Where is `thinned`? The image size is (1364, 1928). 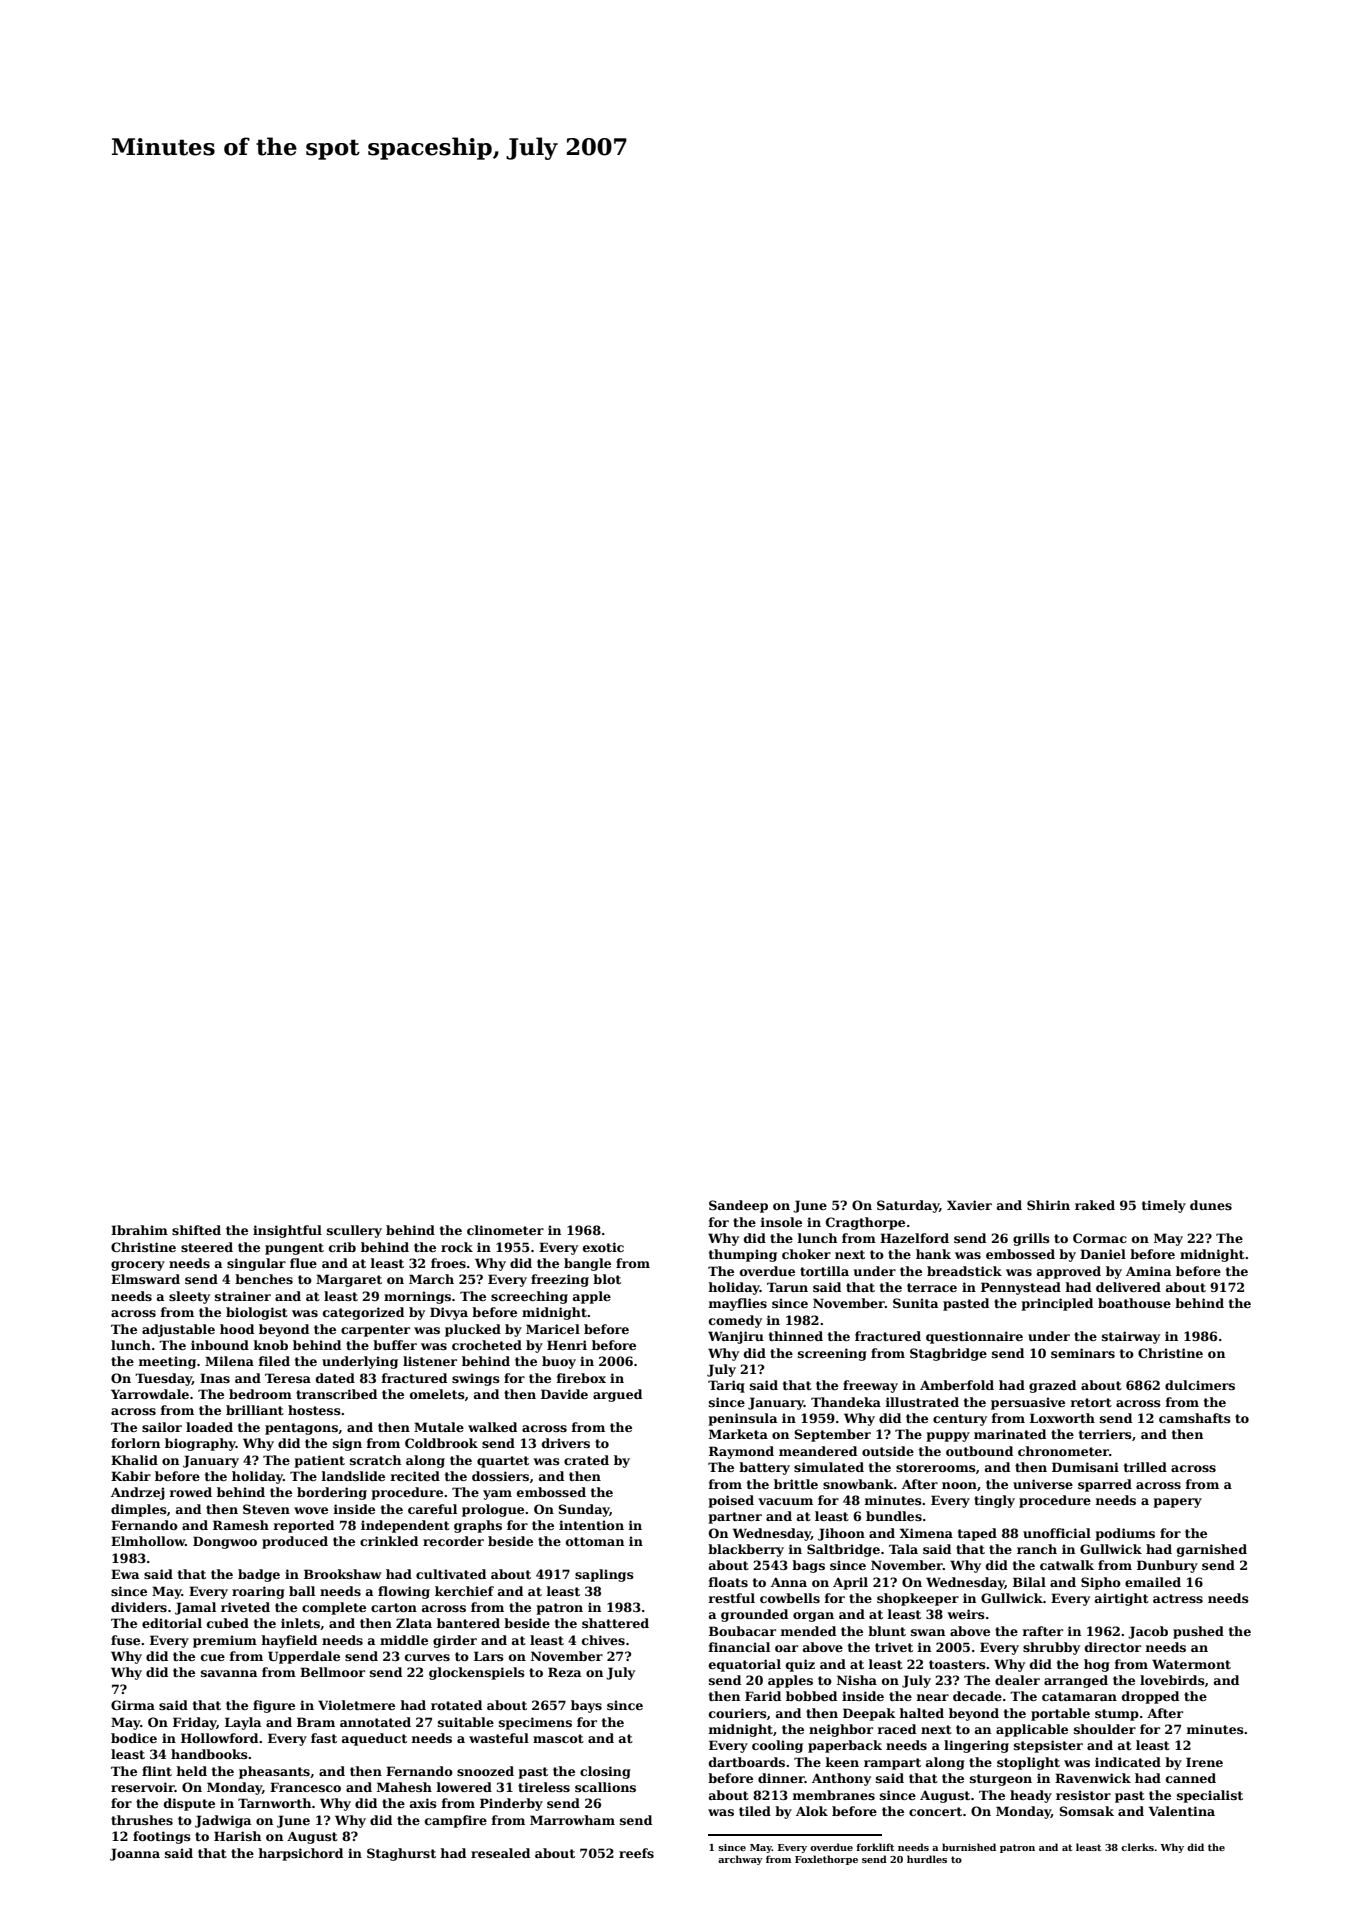
thinned is located at coordinates (796, 1336).
